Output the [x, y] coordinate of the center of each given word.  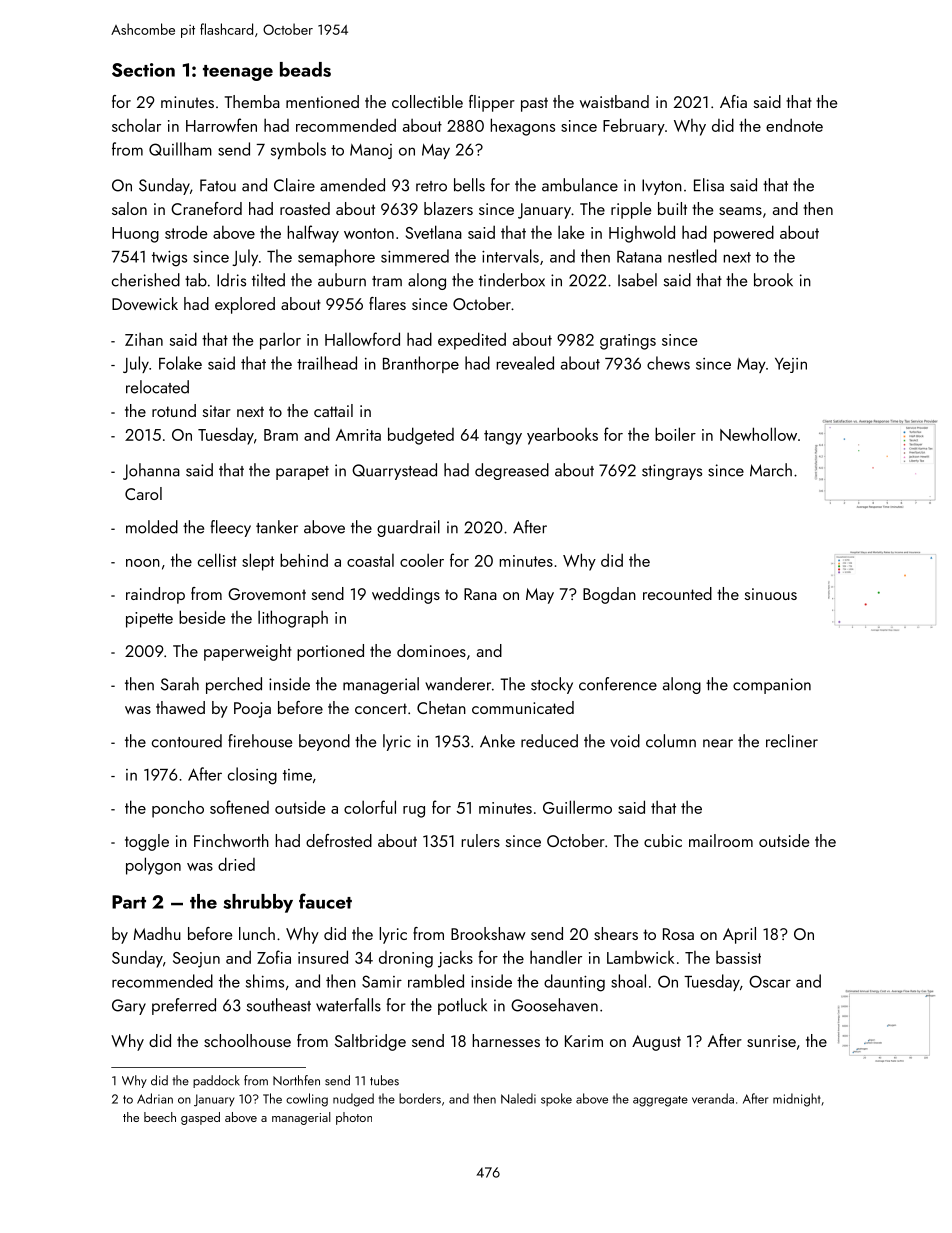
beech [160, 1117]
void [625, 741]
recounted [677, 593]
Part [129, 902]
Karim [584, 1041]
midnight [797, 1100]
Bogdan [609, 595]
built [672, 208]
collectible [427, 101]
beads [305, 69]
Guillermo [577, 807]
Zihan [144, 339]
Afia [733, 101]
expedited [472, 341]
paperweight [248, 652]
